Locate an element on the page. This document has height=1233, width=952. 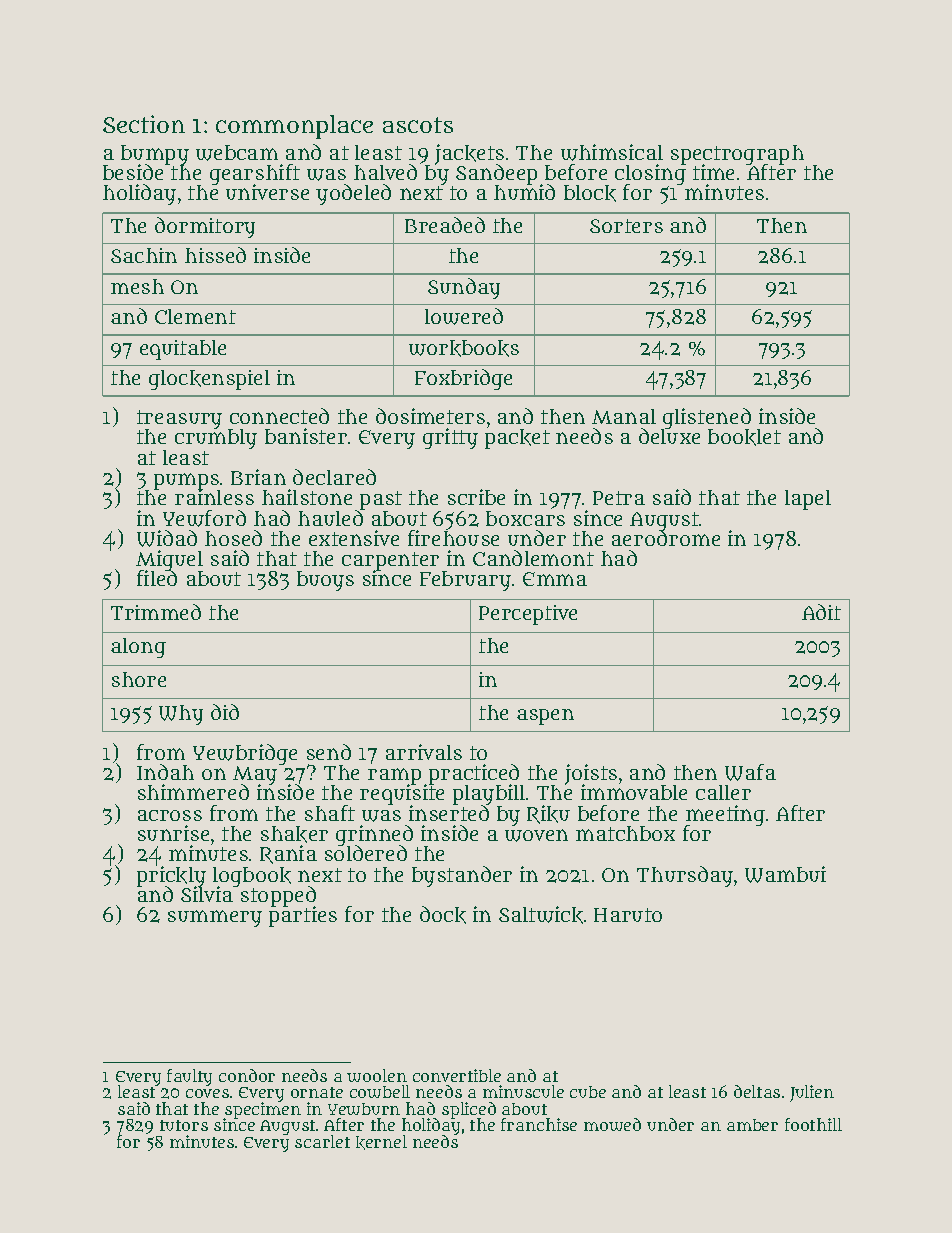
whimsical is located at coordinates (612, 152).
